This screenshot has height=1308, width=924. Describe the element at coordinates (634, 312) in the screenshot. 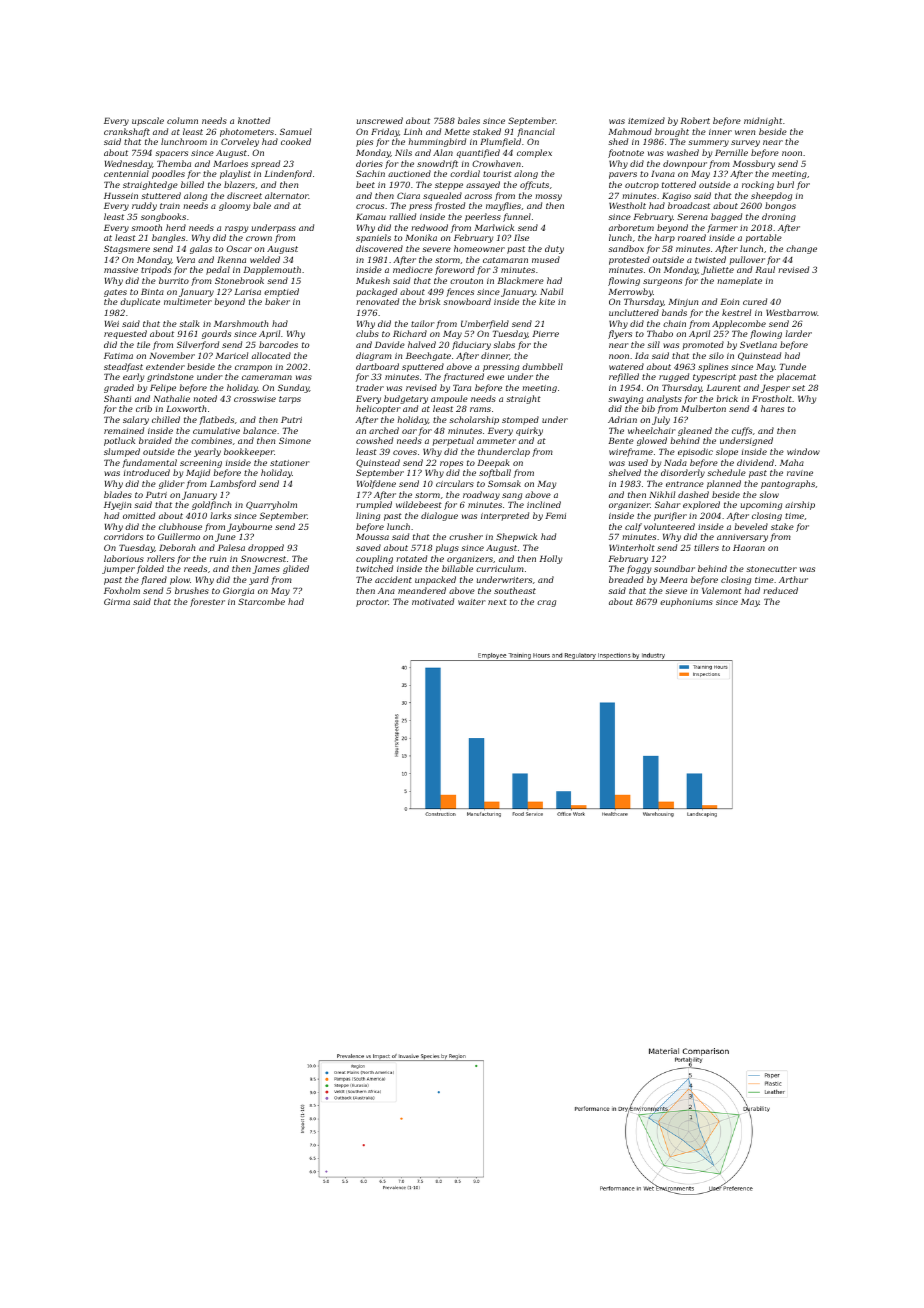

I see `uncluttered` at that location.
